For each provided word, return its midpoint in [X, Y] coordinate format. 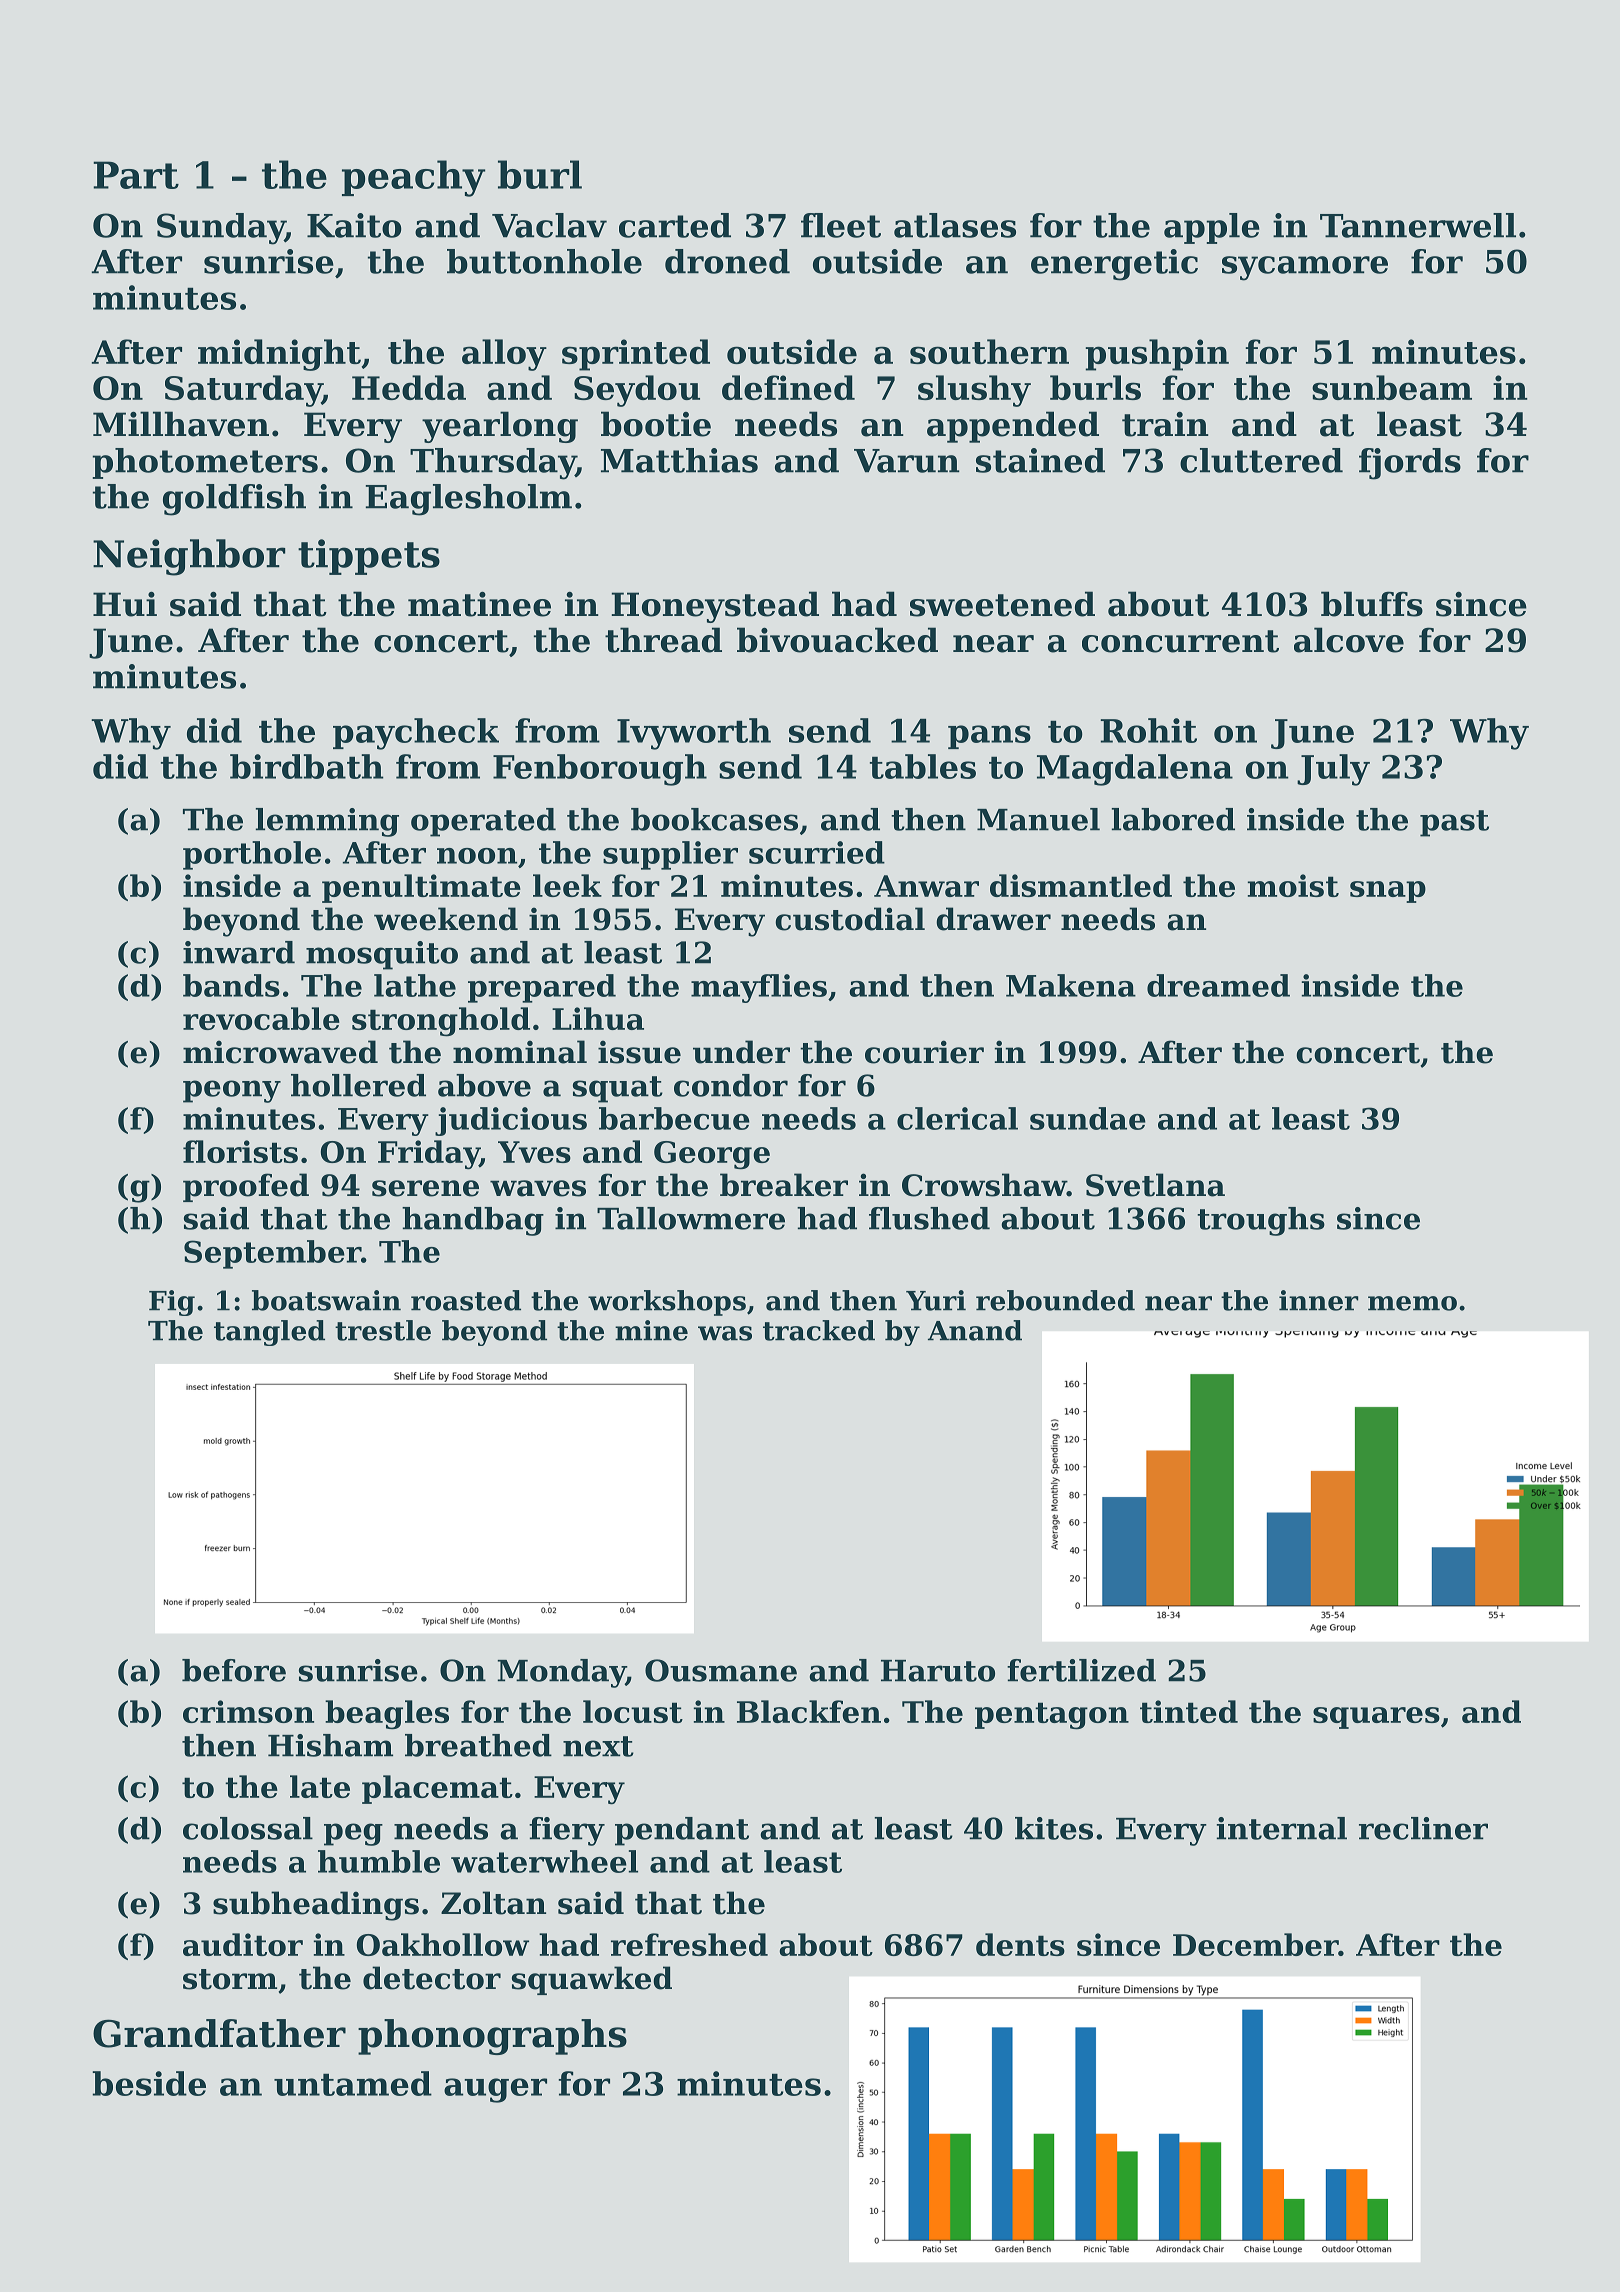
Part [136, 175]
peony [232, 1091]
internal [1282, 1828]
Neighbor [189, 557]
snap [1388, 892]
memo [1412, 1303]
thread [663, 640]
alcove [1349, 640]
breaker [784, 1185]
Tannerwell [1418, 225]
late [320, 1786]
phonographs [492, 2037]
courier [924, 1052]
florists [240, 1151]
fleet [841, 225]
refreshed [689, 1944]
